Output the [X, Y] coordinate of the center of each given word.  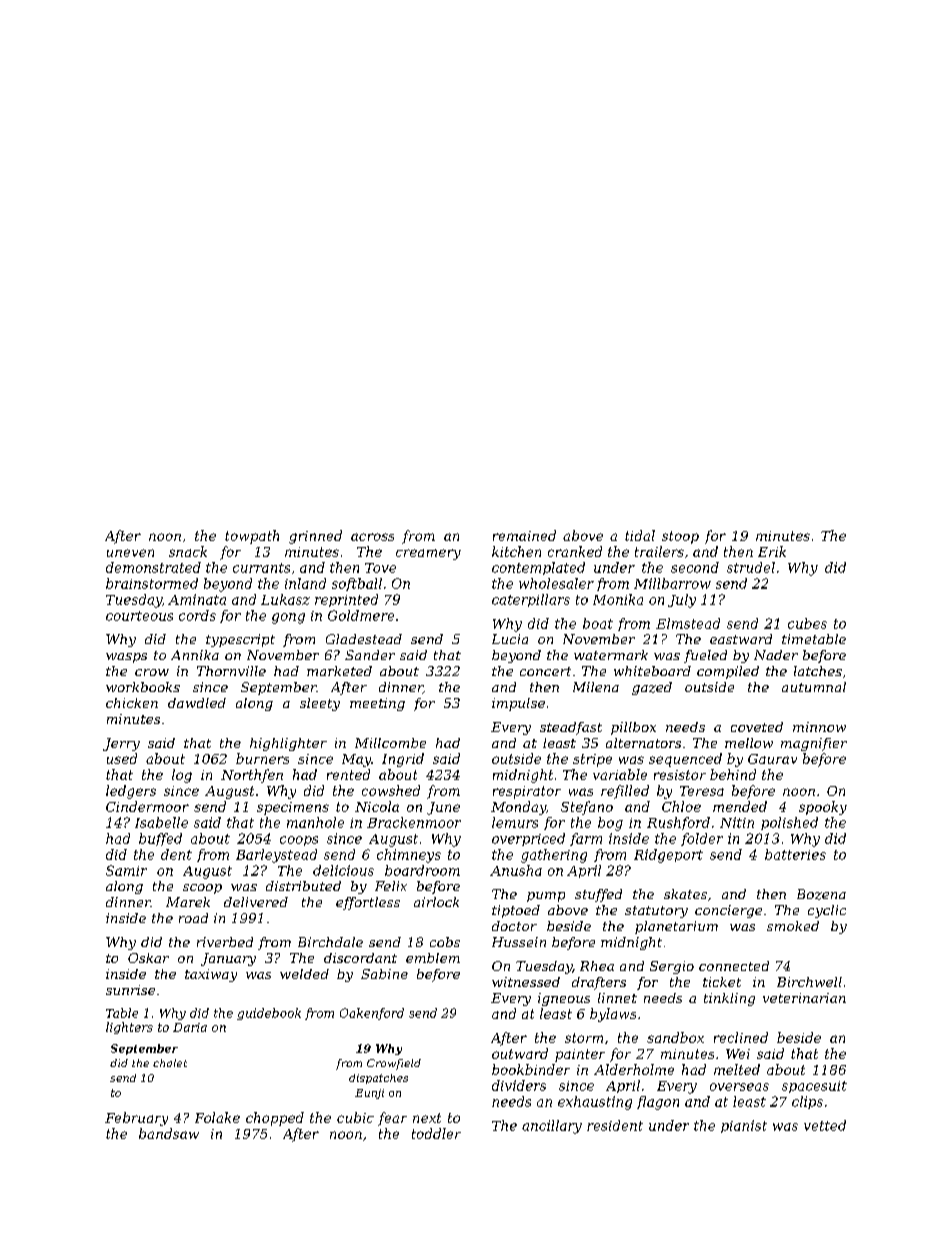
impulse [518, 704]
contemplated [538, 568]
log [182, 776]
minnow [819, 727]
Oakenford [372, 1014]
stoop [680, 537]
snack [188, 551]
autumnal [814, 687]
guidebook [269, 1014]
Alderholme [634, 1069]
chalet [170, 1063]
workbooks [143, 687]
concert [545, 671]
